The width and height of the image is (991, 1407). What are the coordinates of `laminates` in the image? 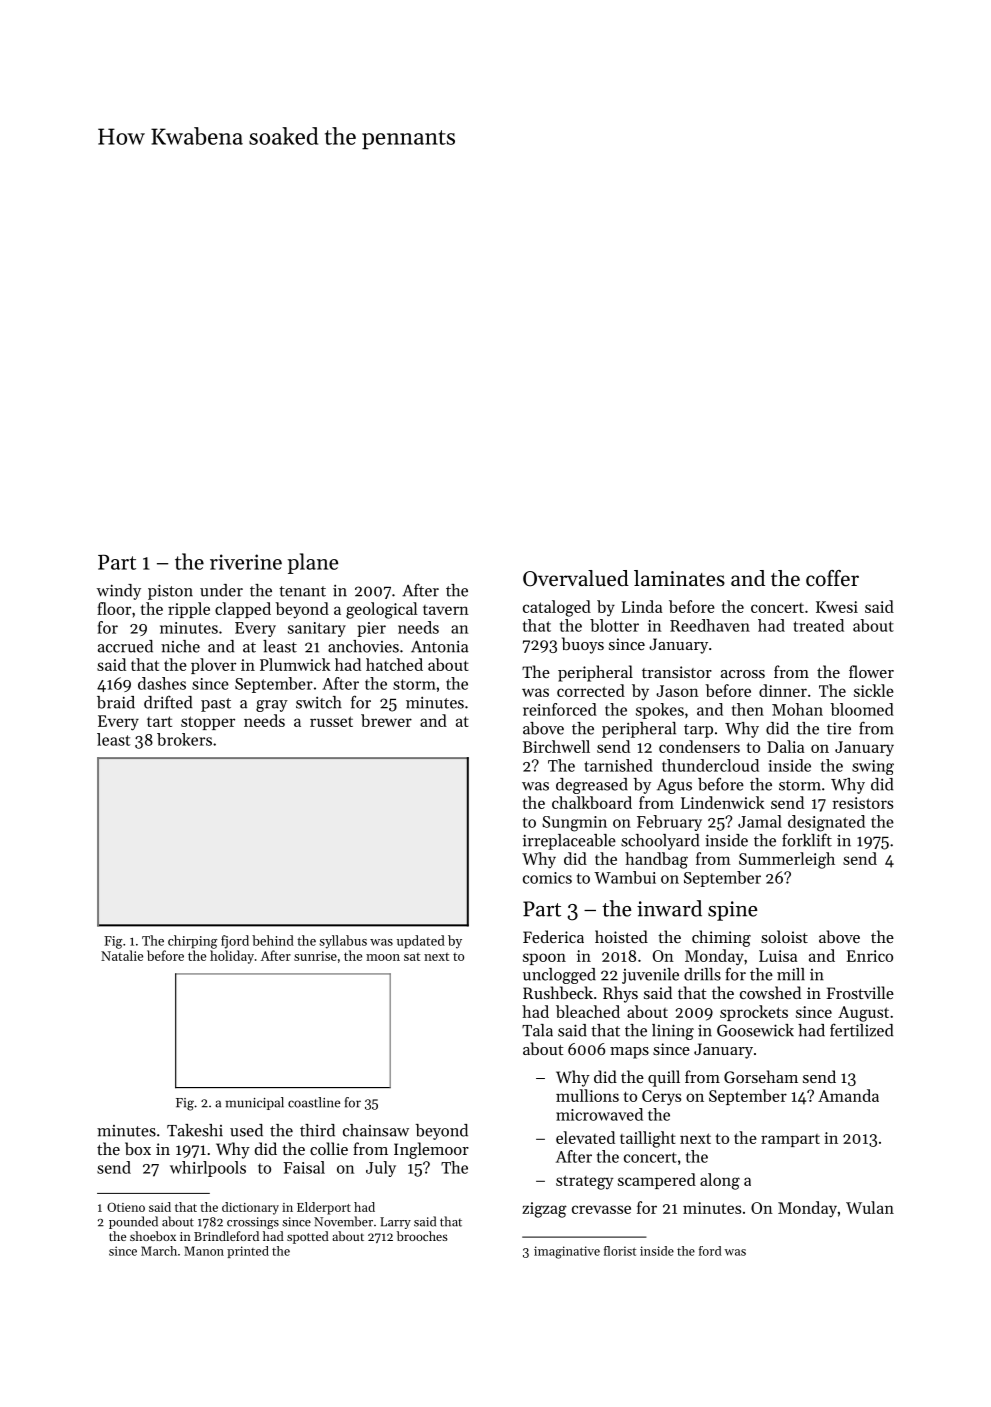 It's located at (679, 578).
